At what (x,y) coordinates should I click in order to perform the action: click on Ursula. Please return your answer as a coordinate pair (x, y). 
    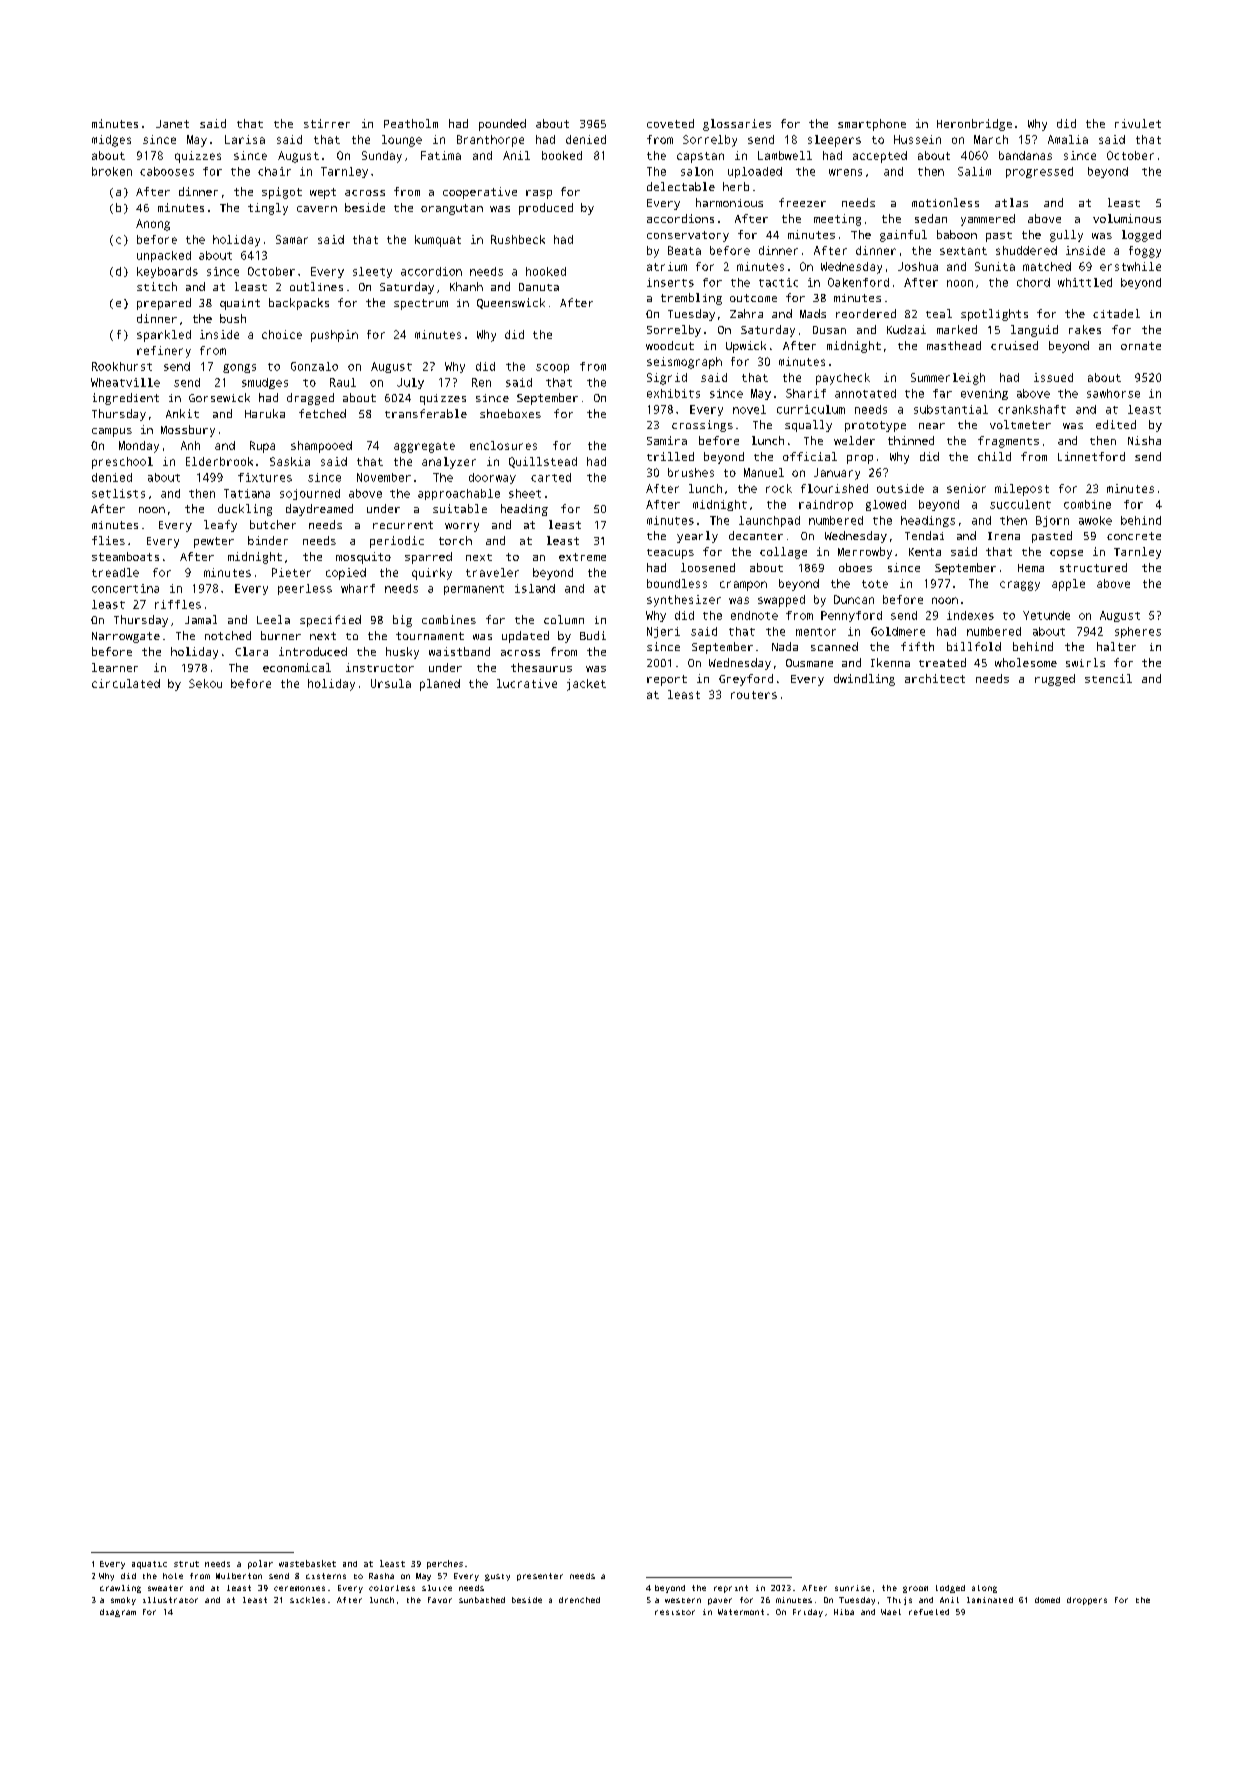
    Looking at the image, I should click on (391, 683).
